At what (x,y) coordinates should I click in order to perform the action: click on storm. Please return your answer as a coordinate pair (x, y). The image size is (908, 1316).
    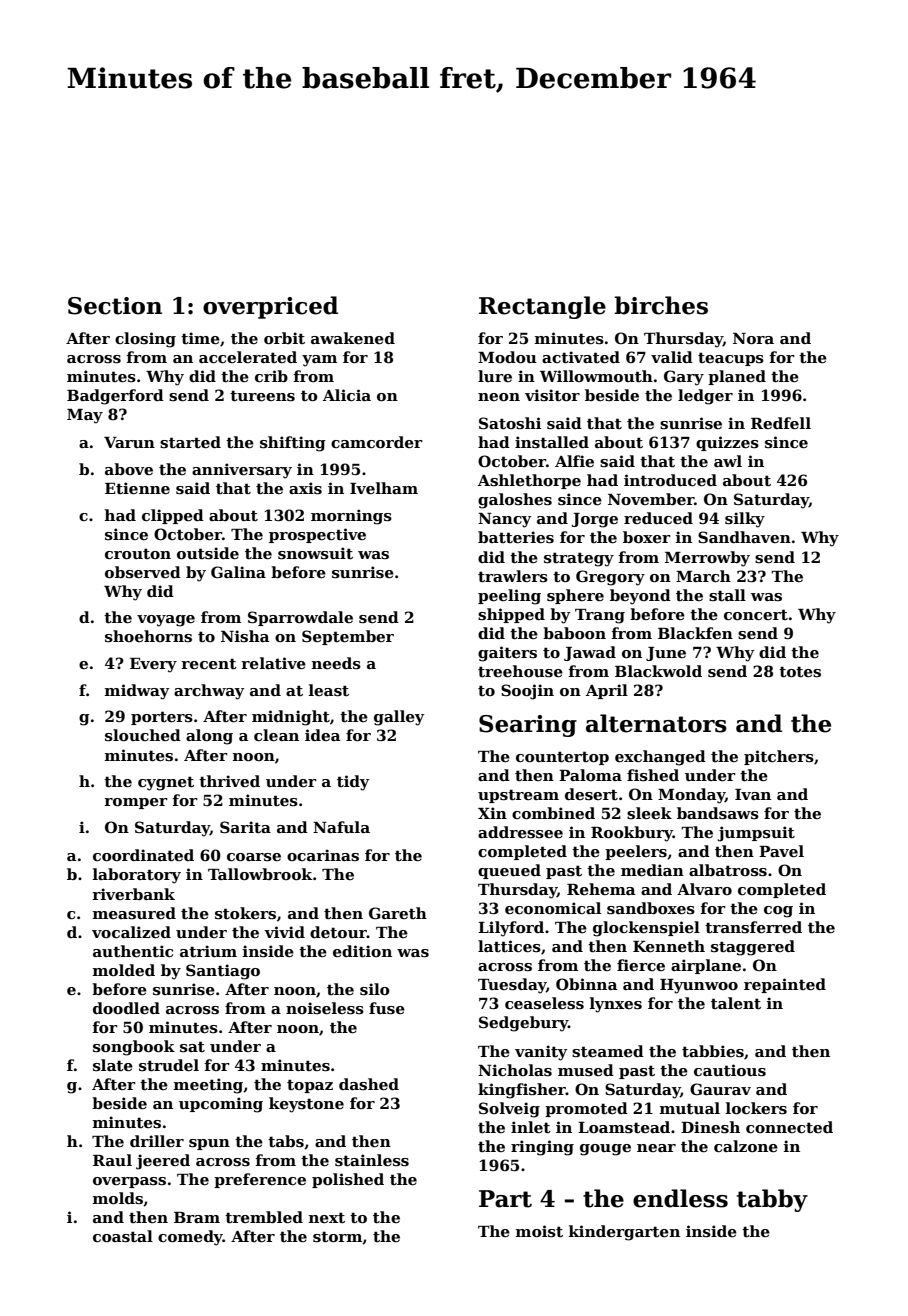
    Looking at the image, I should click on (338, 1237).
